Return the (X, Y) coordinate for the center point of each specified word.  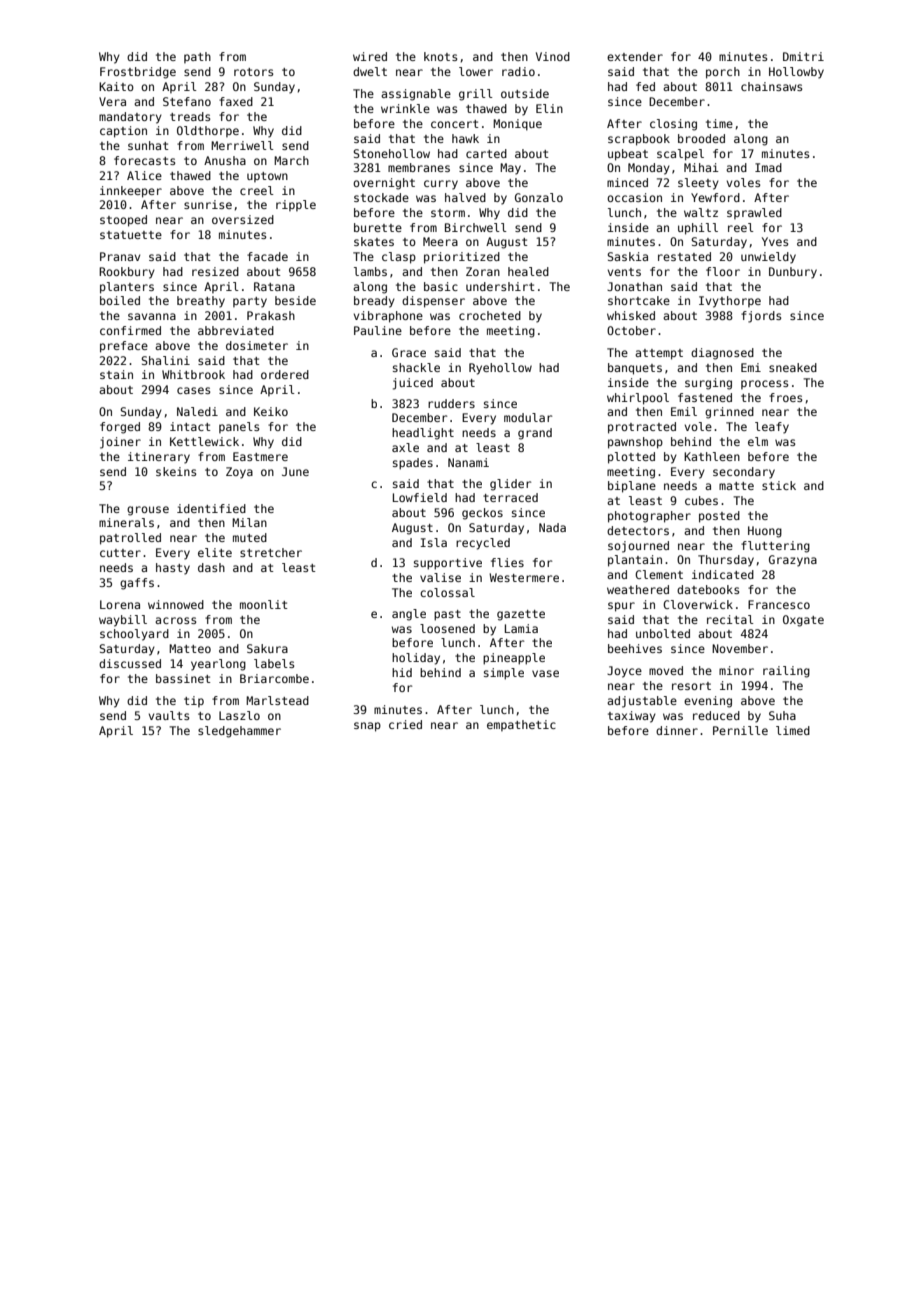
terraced (510, 497)
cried (405, 724)
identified (211, 508)
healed (528, 271)
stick (779, 485)
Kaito (116, 86)
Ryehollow (500, 369)
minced (627, 182)
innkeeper (131, 192)
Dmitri (803, 56)
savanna (152, 316)
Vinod (553, 56)
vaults (169, 715)
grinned (729, 413)
